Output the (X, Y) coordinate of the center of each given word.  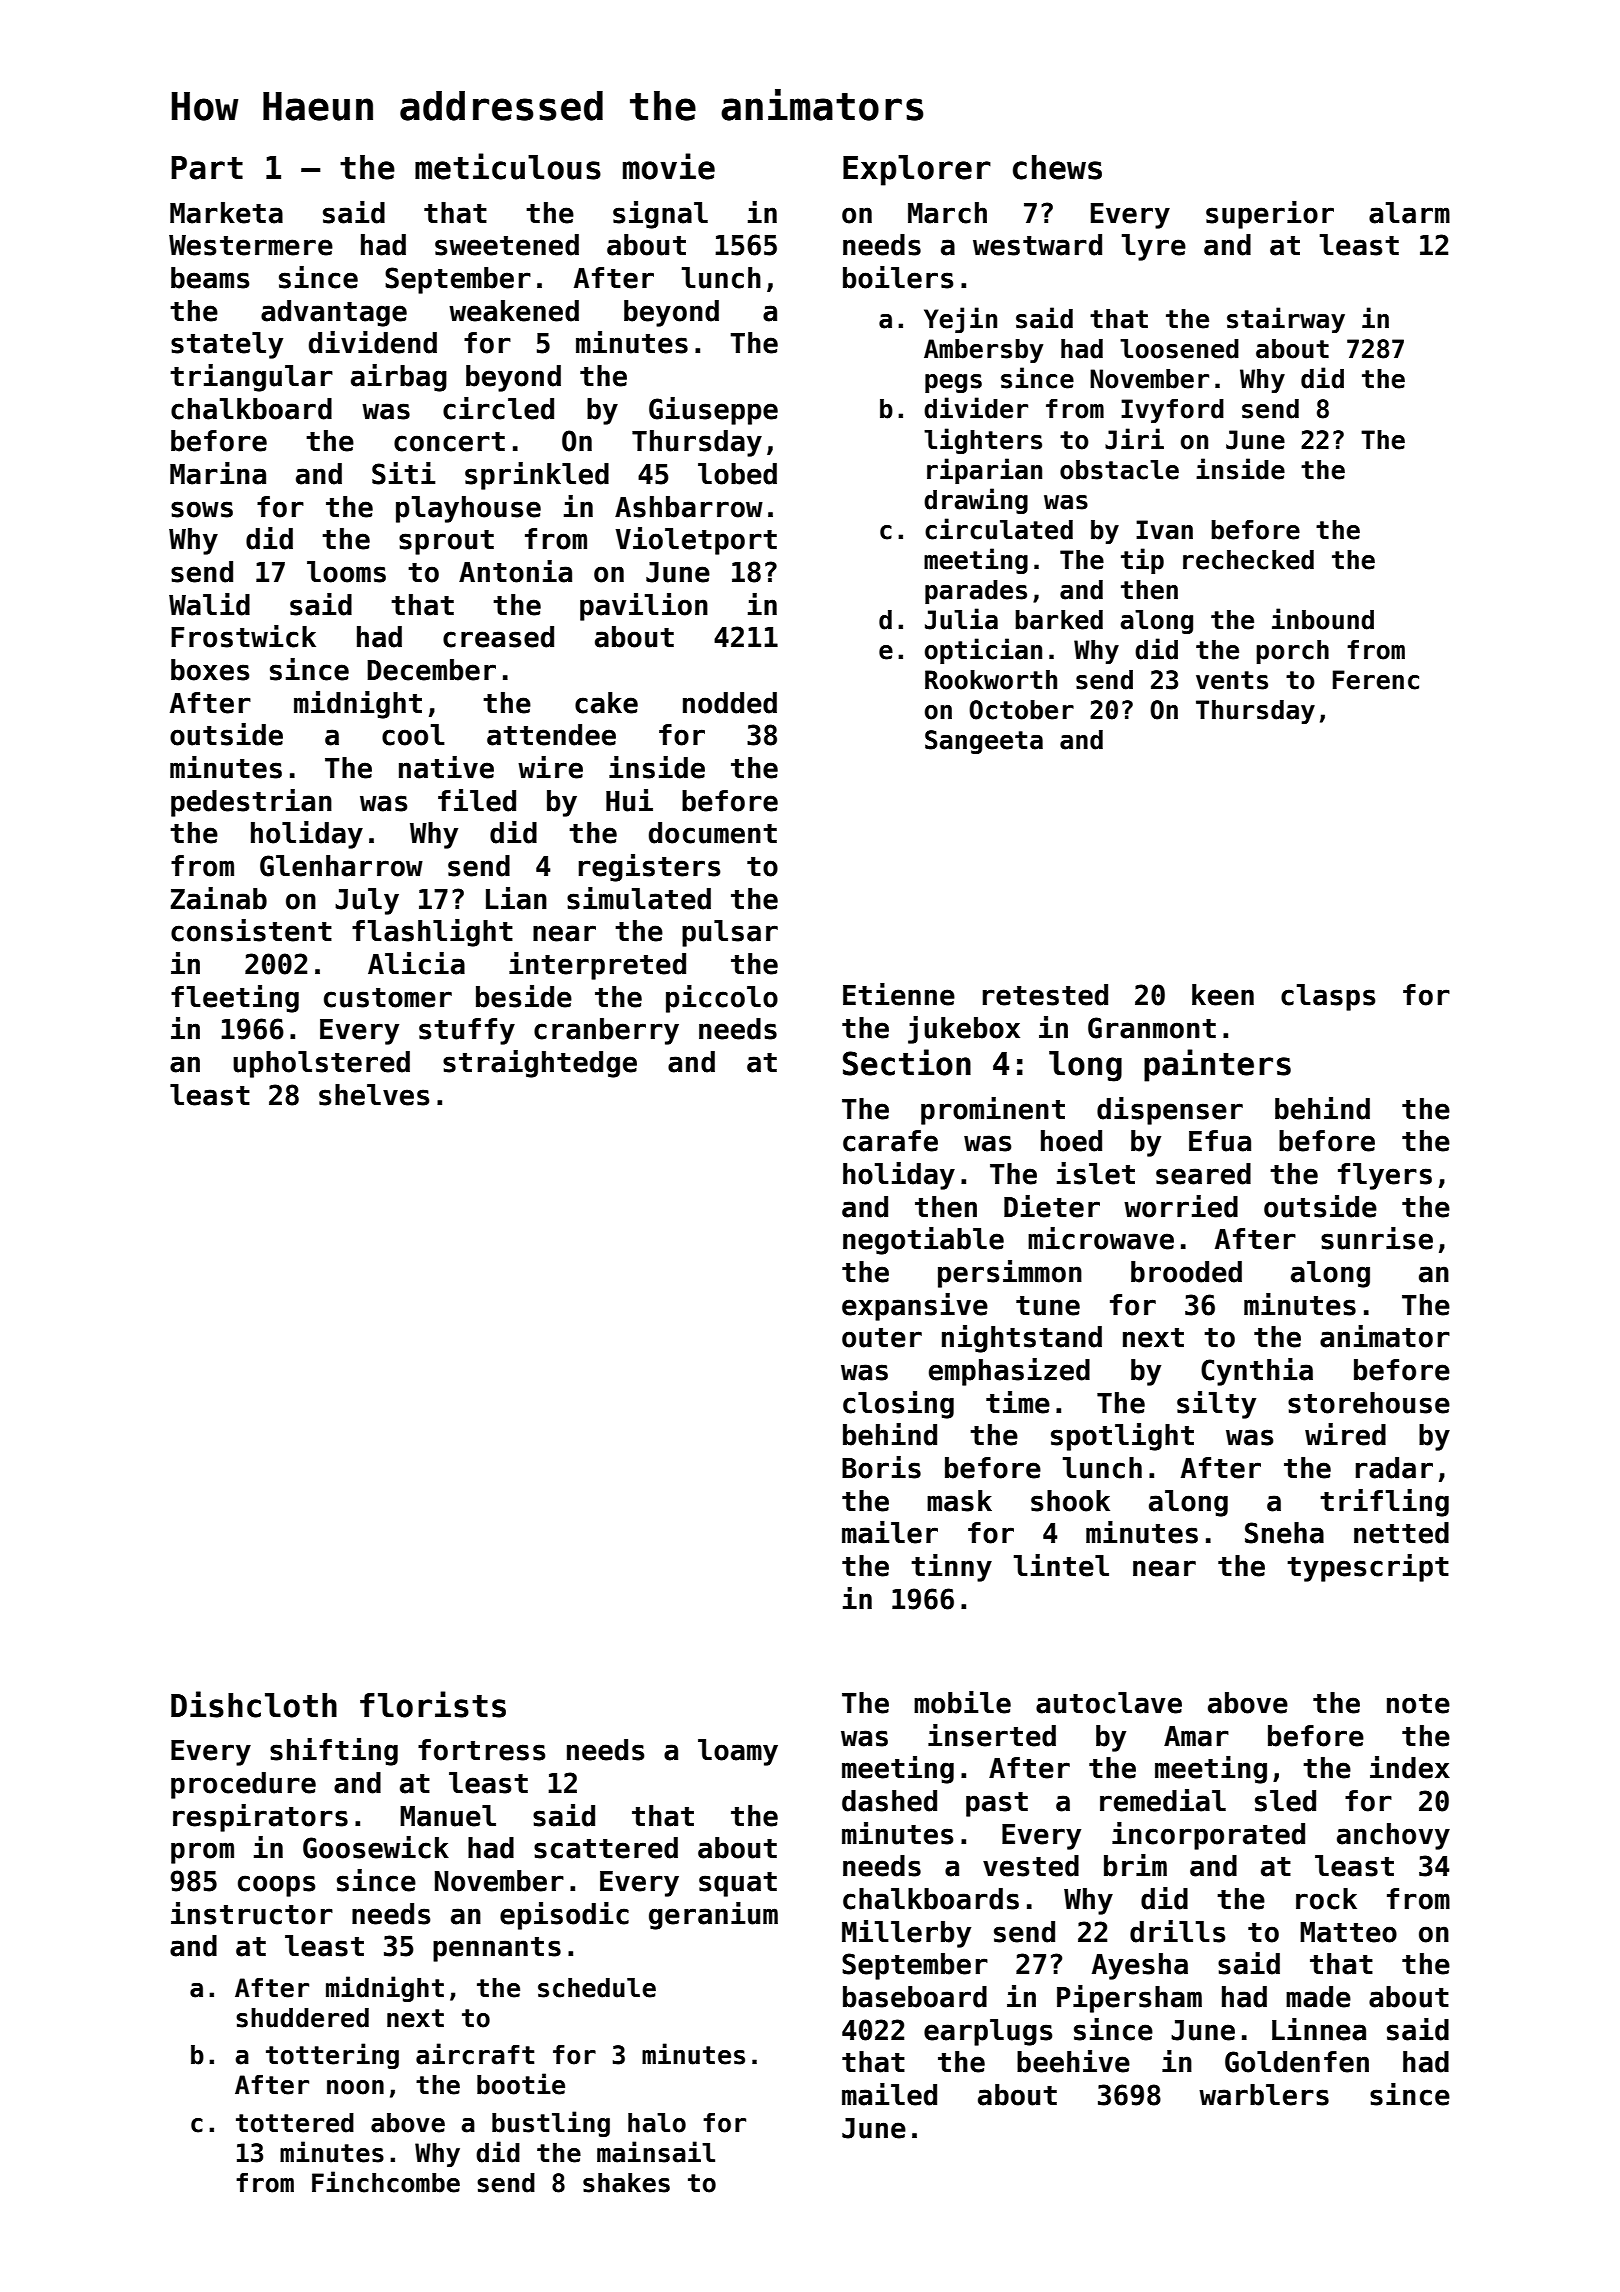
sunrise (1377, 1238)
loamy (738, 1752)
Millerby (906, 1934)
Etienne (899, 994)
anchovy (1393, 1836)
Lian (516, 898)
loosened (1179, 349)
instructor (252, 1913)
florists (433, 1704)
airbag (399, 378)
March (947, 213)
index (1410, 1767)
